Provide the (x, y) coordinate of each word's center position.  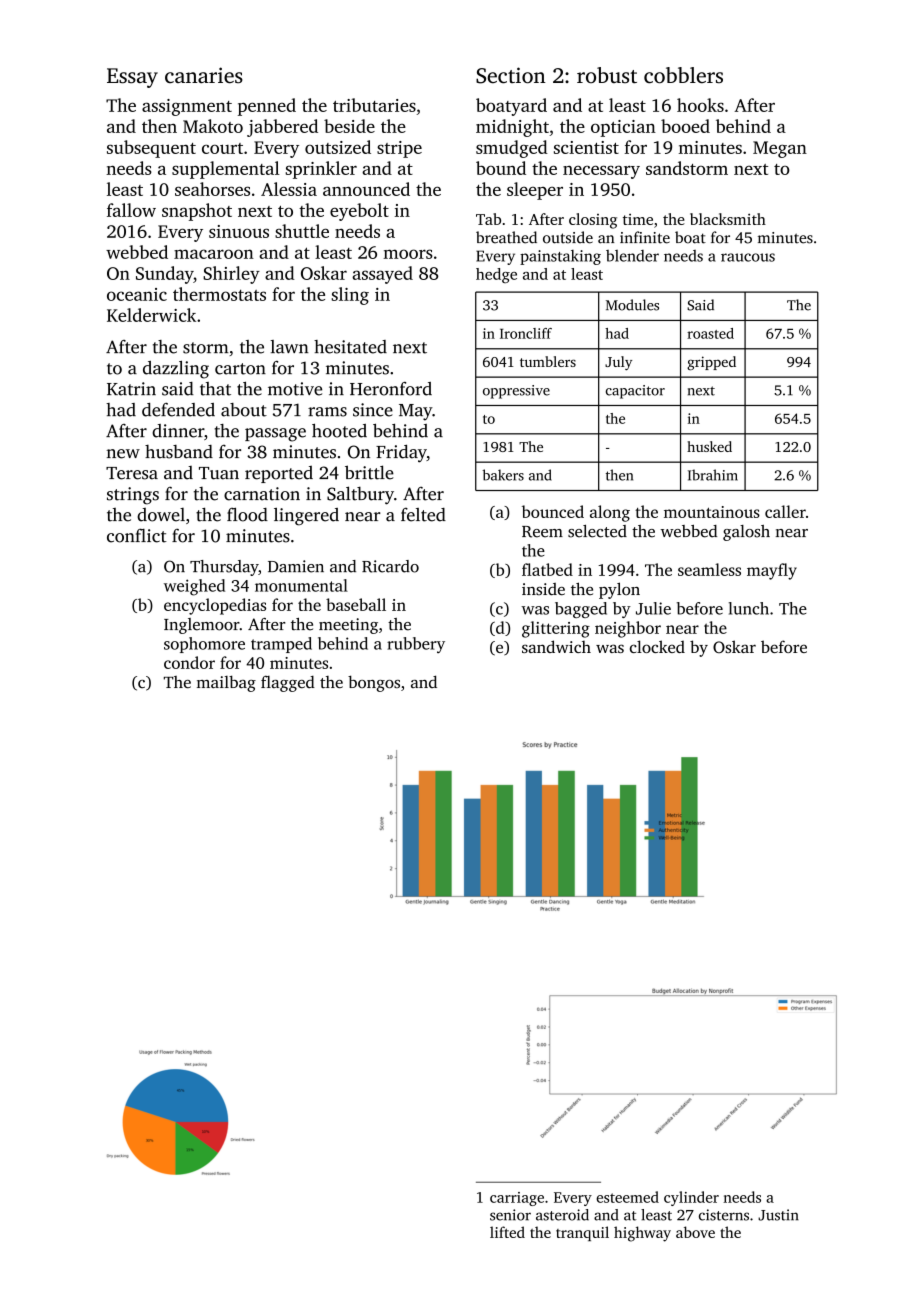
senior (510, 1215)
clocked (657, 646)
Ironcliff (526, 333)
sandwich (556, 646)
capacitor (635, 392)
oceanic (137, 294)
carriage (517, 1199)
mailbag (226, 683)
